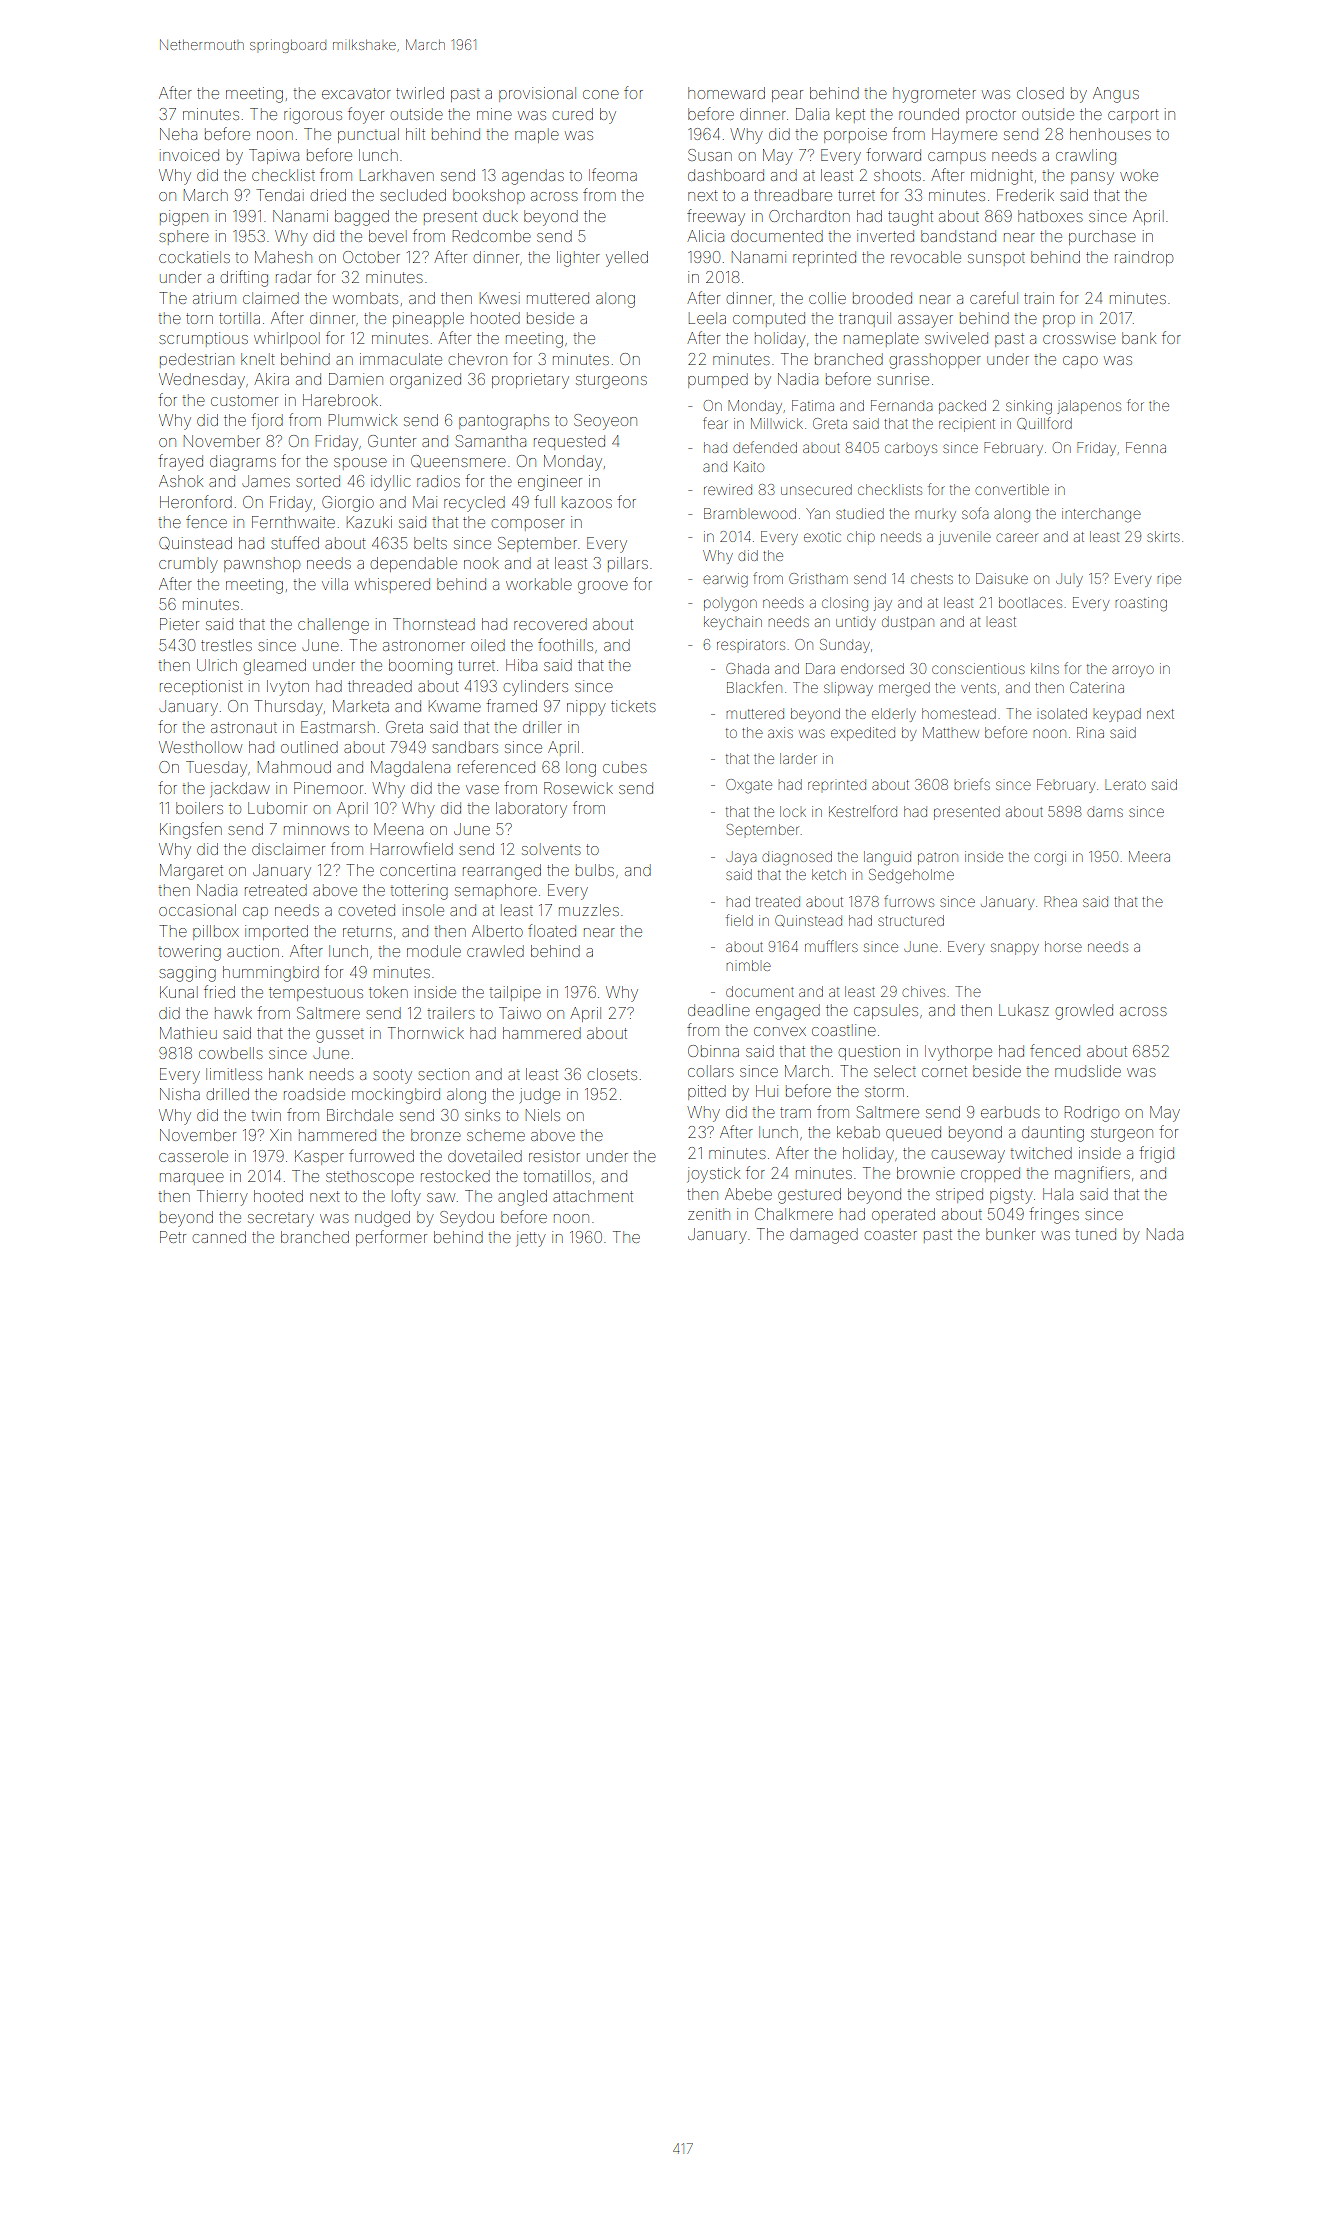 The height and width of the screenshot is (2214, 1344). I want to click on whispered, so click(392, 585).
